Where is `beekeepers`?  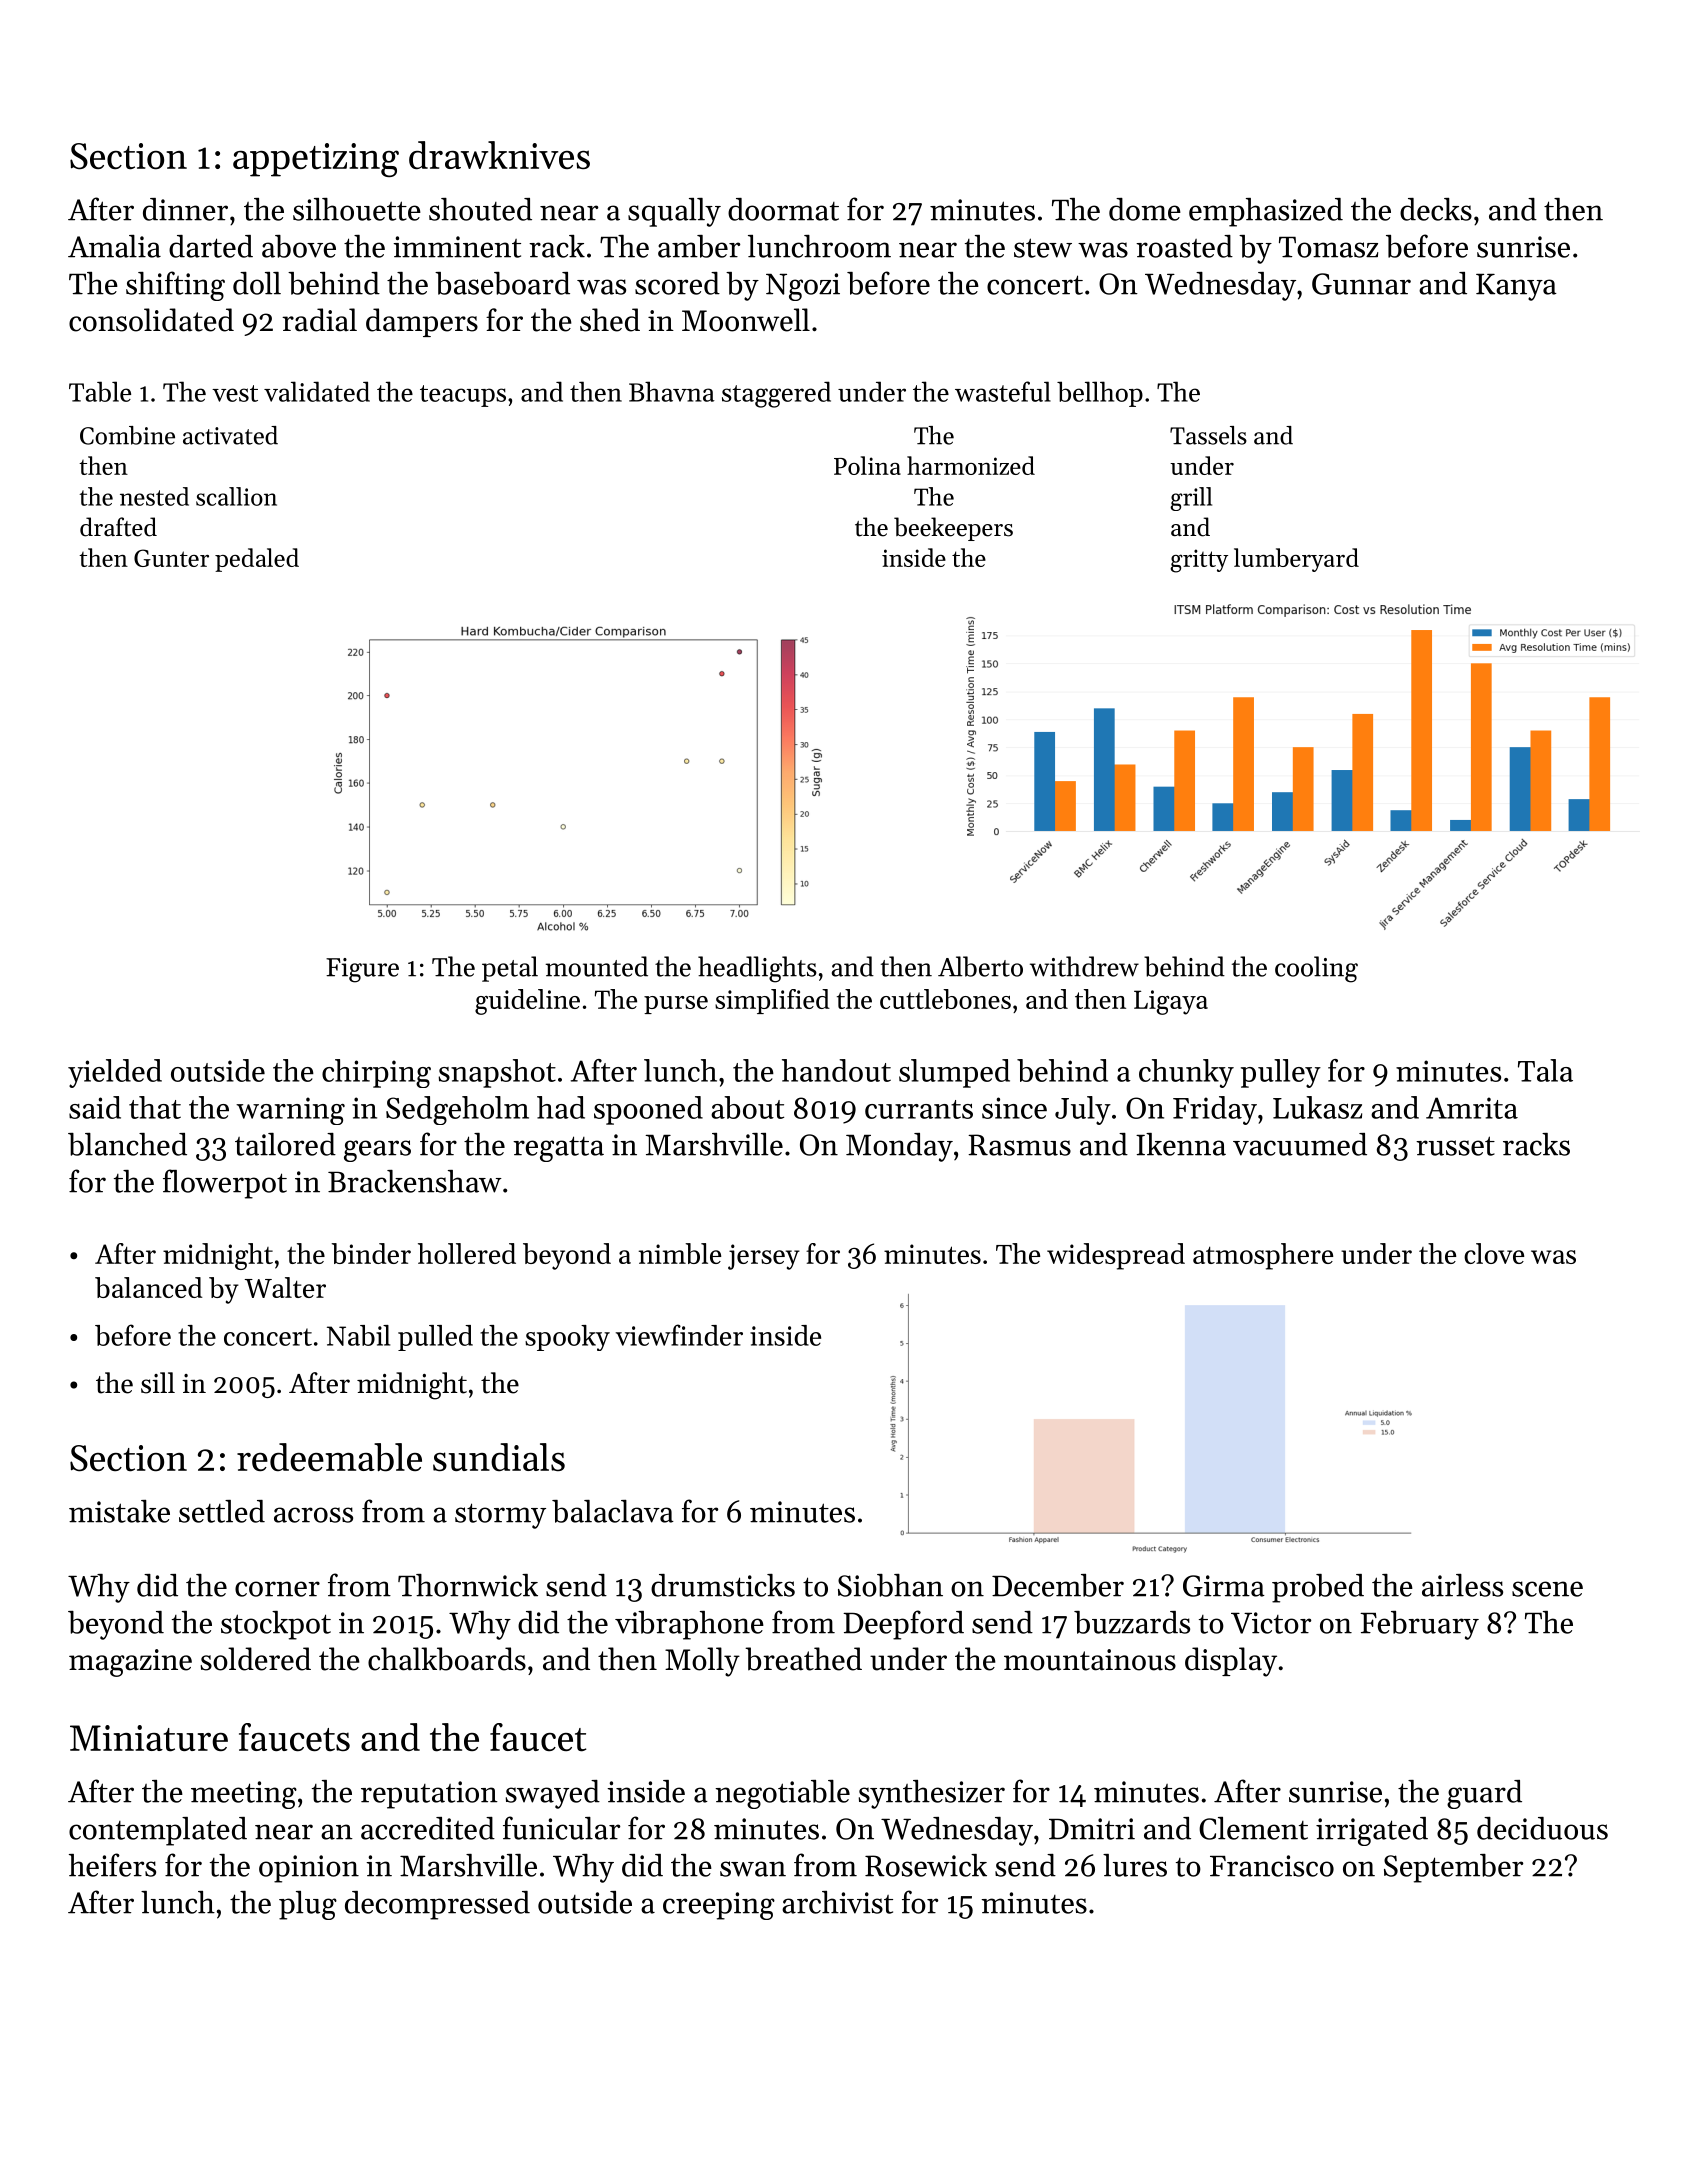 beekeepers is located at coordinates (953, 529).
